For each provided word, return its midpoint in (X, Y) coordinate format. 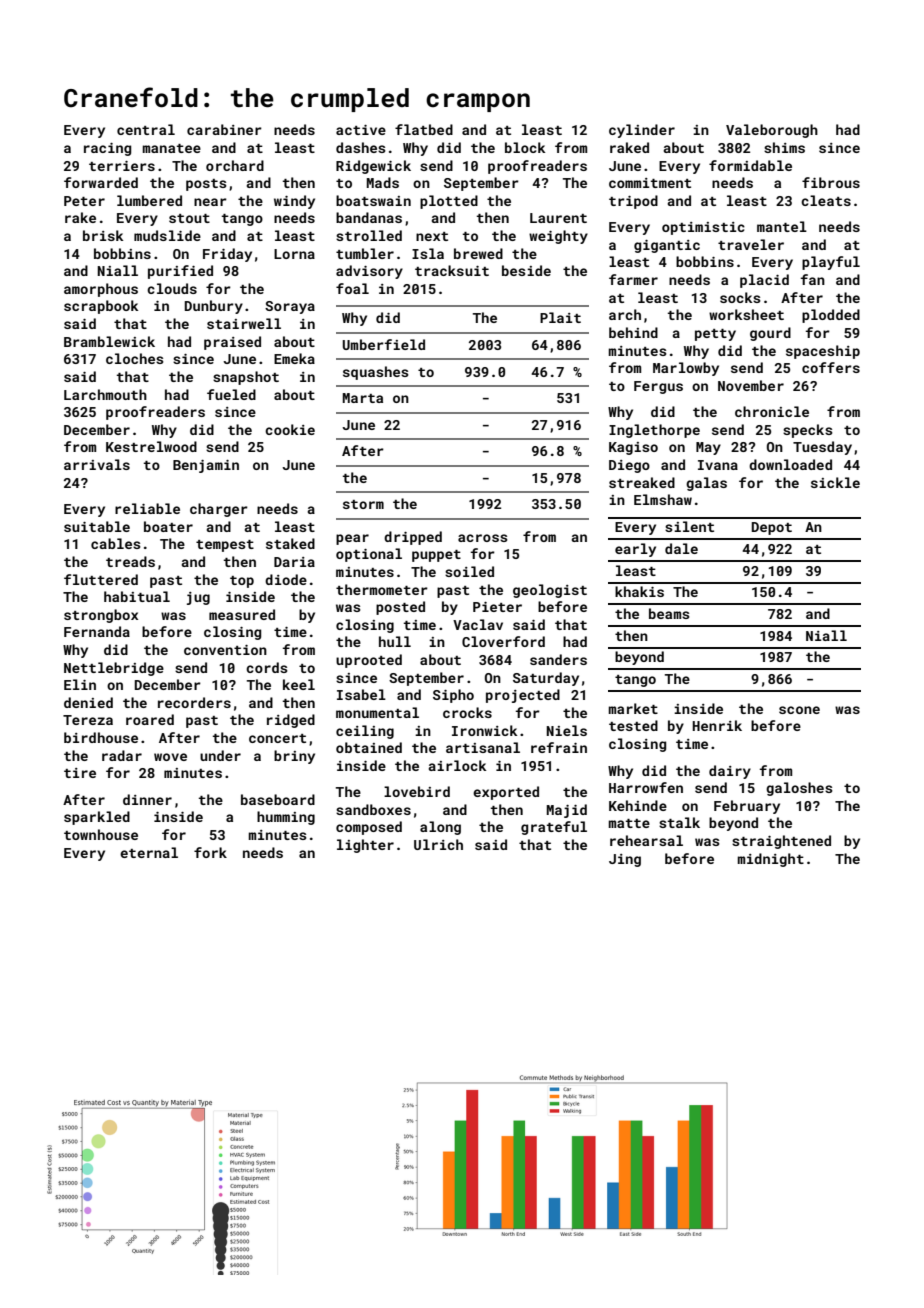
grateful (554, 828)
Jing (625, 860)
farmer (633, 279)
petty (715, 335)
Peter (84, 201)
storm (363, 504)
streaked (642, 482)
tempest (225, 546)
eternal (149, 852)
